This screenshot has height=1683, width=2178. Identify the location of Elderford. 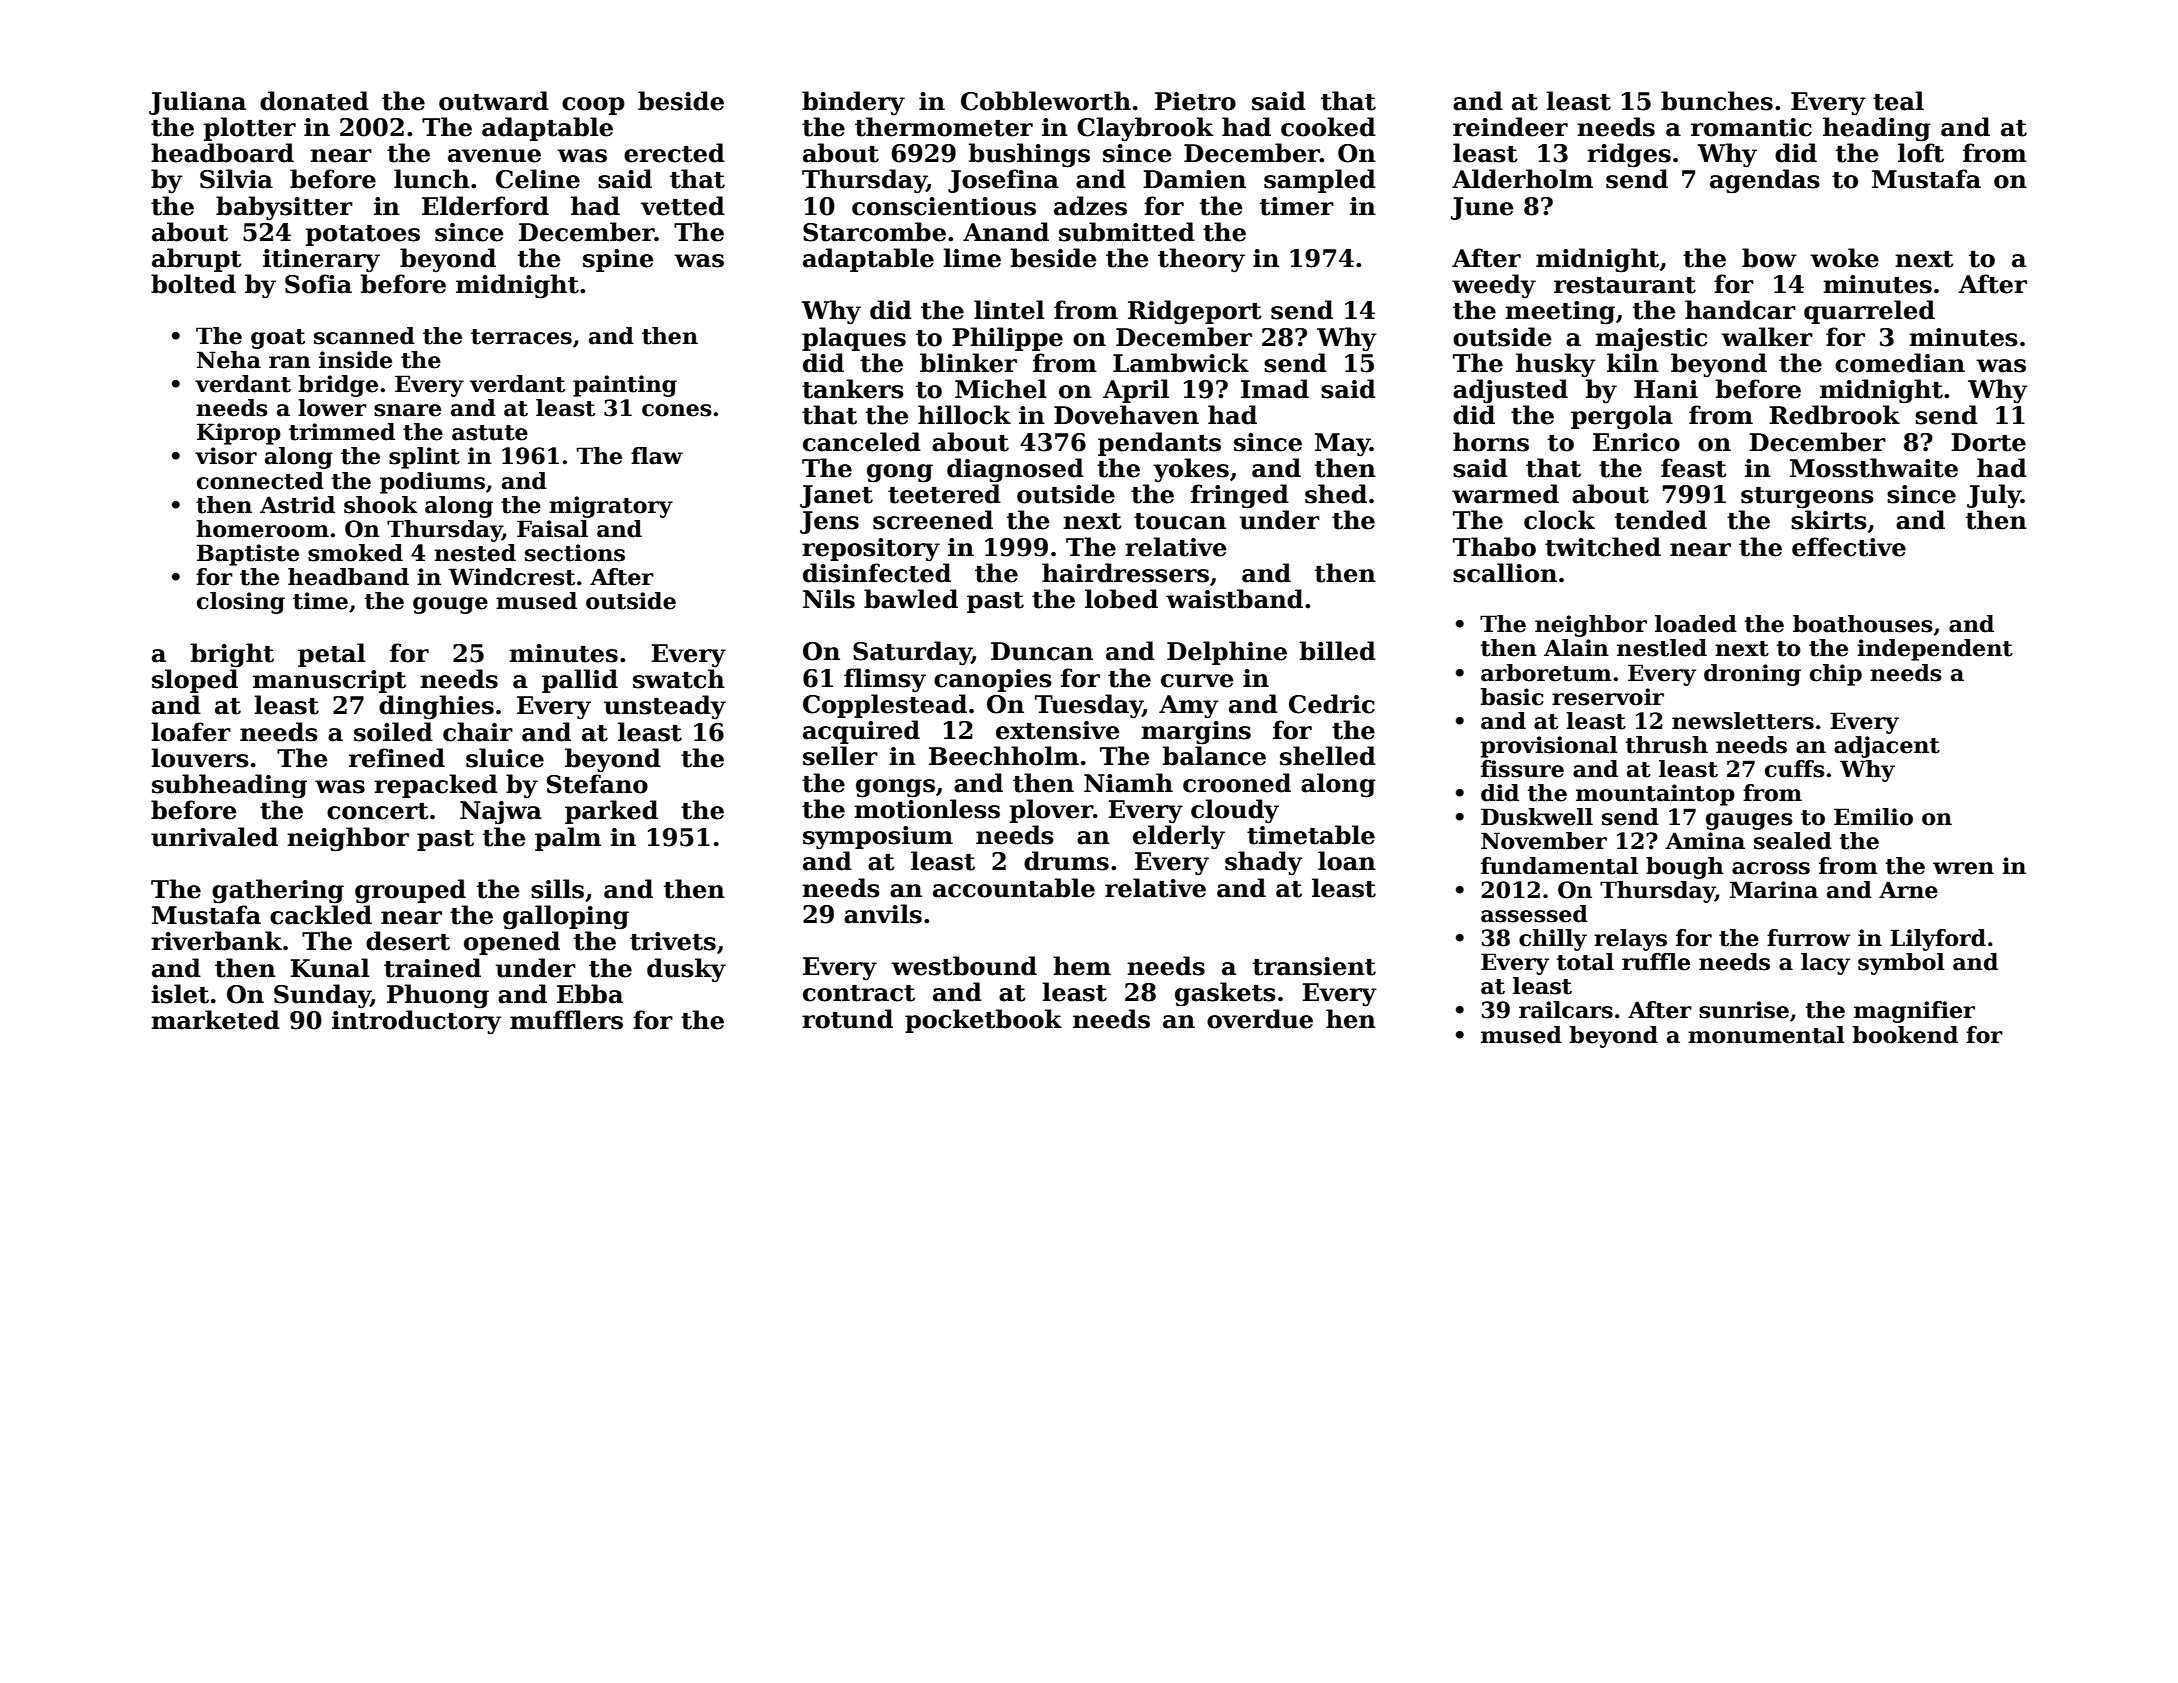
(485, 206).
